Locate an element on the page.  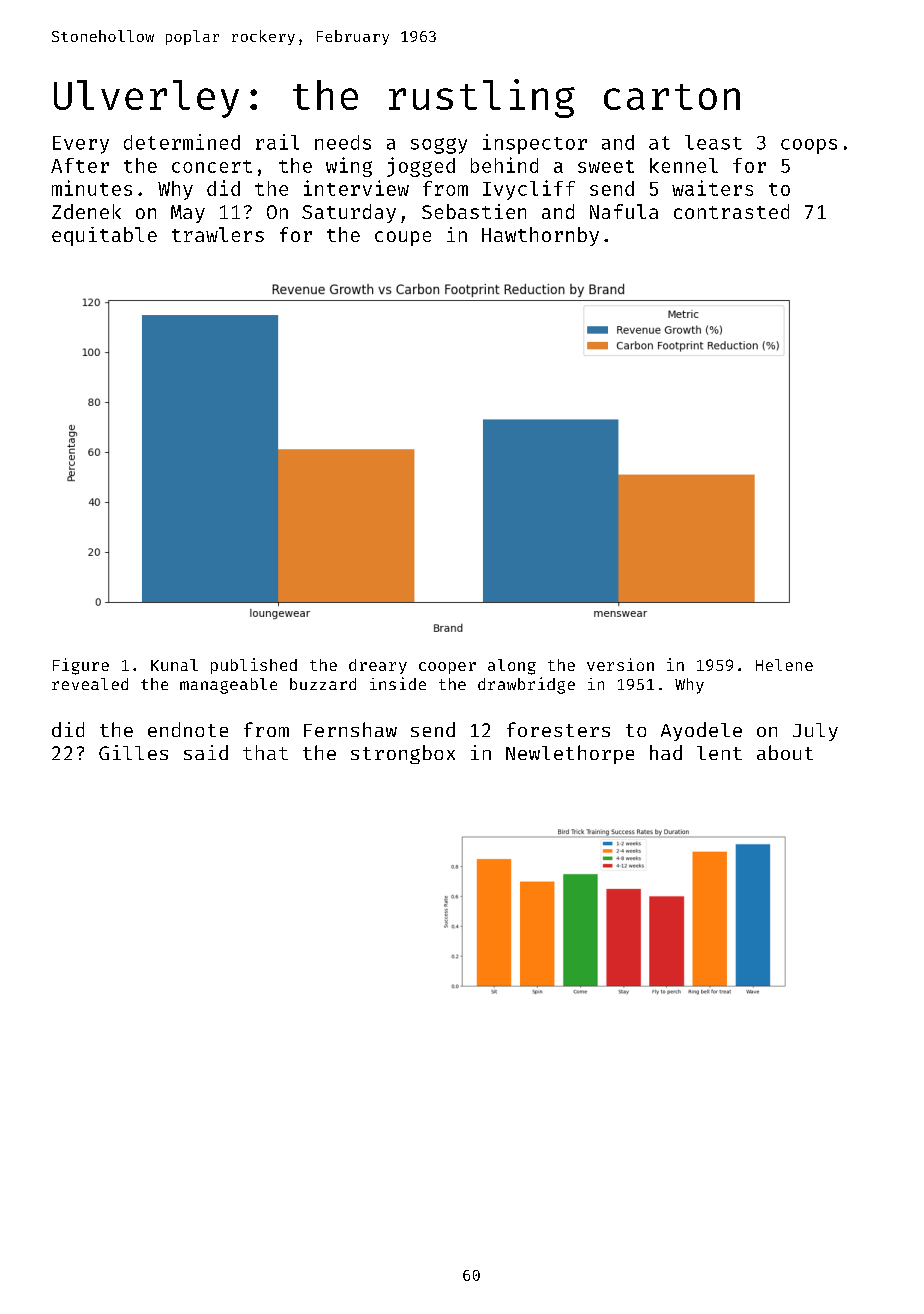
foresters is located at coordinates (558, 729).
